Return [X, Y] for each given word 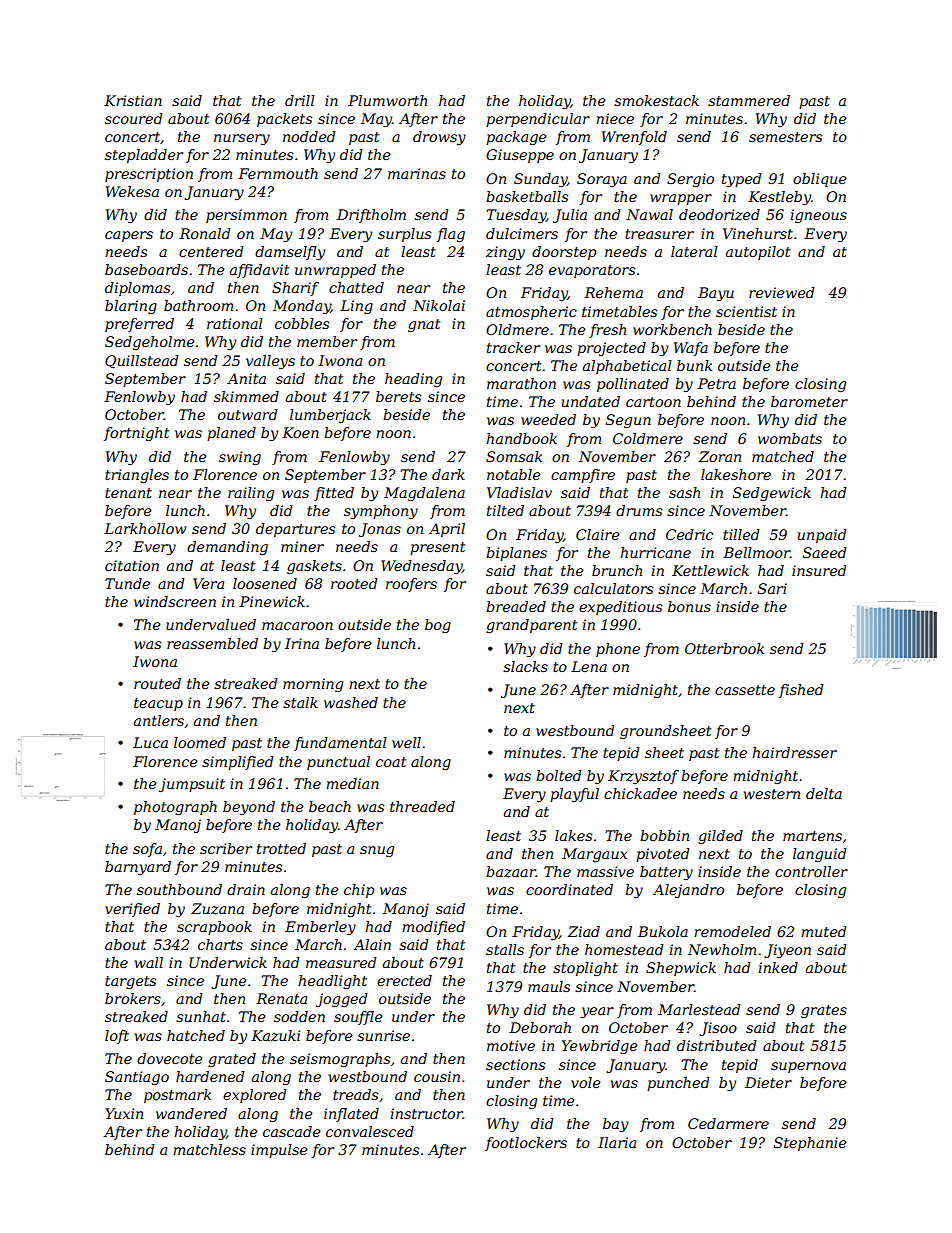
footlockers [526, 1144]
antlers [159, 720]
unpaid [822, 536]
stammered [749, 100]
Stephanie [810, 1144]
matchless [209, 1149]
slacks [525, 666]
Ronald [205, 233]
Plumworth [387, 100]
